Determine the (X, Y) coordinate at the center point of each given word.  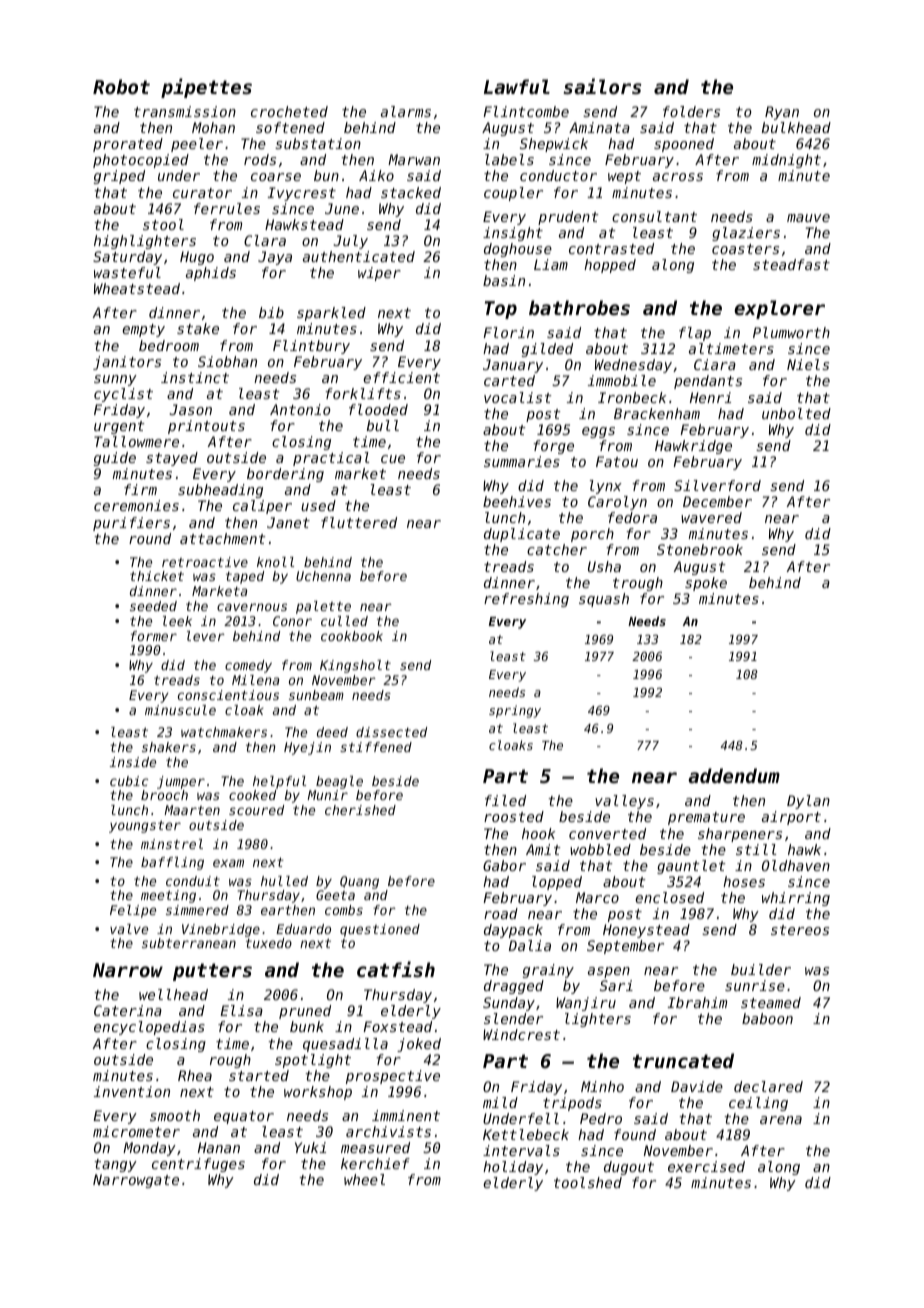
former (154, 636)
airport (791, 818)
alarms (406, 111)
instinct (195, 377)
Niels (808, 364)
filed (505, 800)
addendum (734, 775)
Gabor (504, 865)
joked (419, 1045)
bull (383, 425)
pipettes (206, 88)
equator (244, 1117)
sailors (603, 86)
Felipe (133, 911)
